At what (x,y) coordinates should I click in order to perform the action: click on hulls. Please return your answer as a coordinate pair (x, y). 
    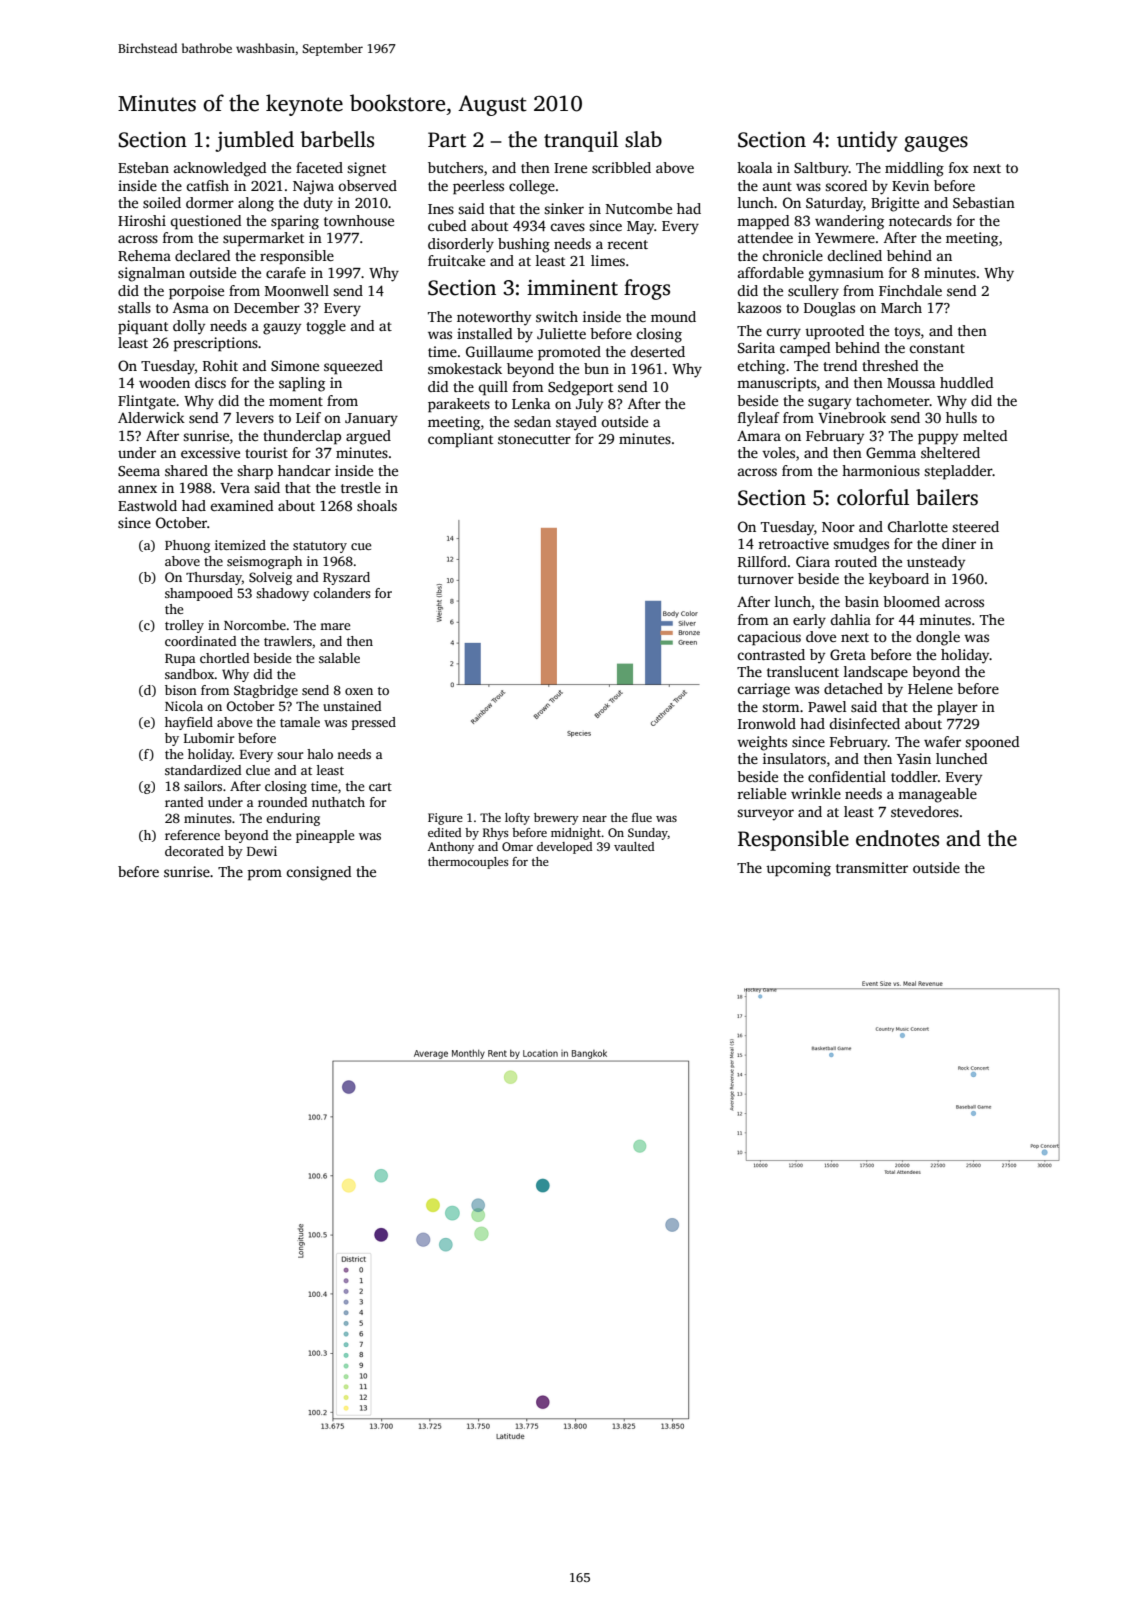
    Looking at the image, I should click on (961, 417).
